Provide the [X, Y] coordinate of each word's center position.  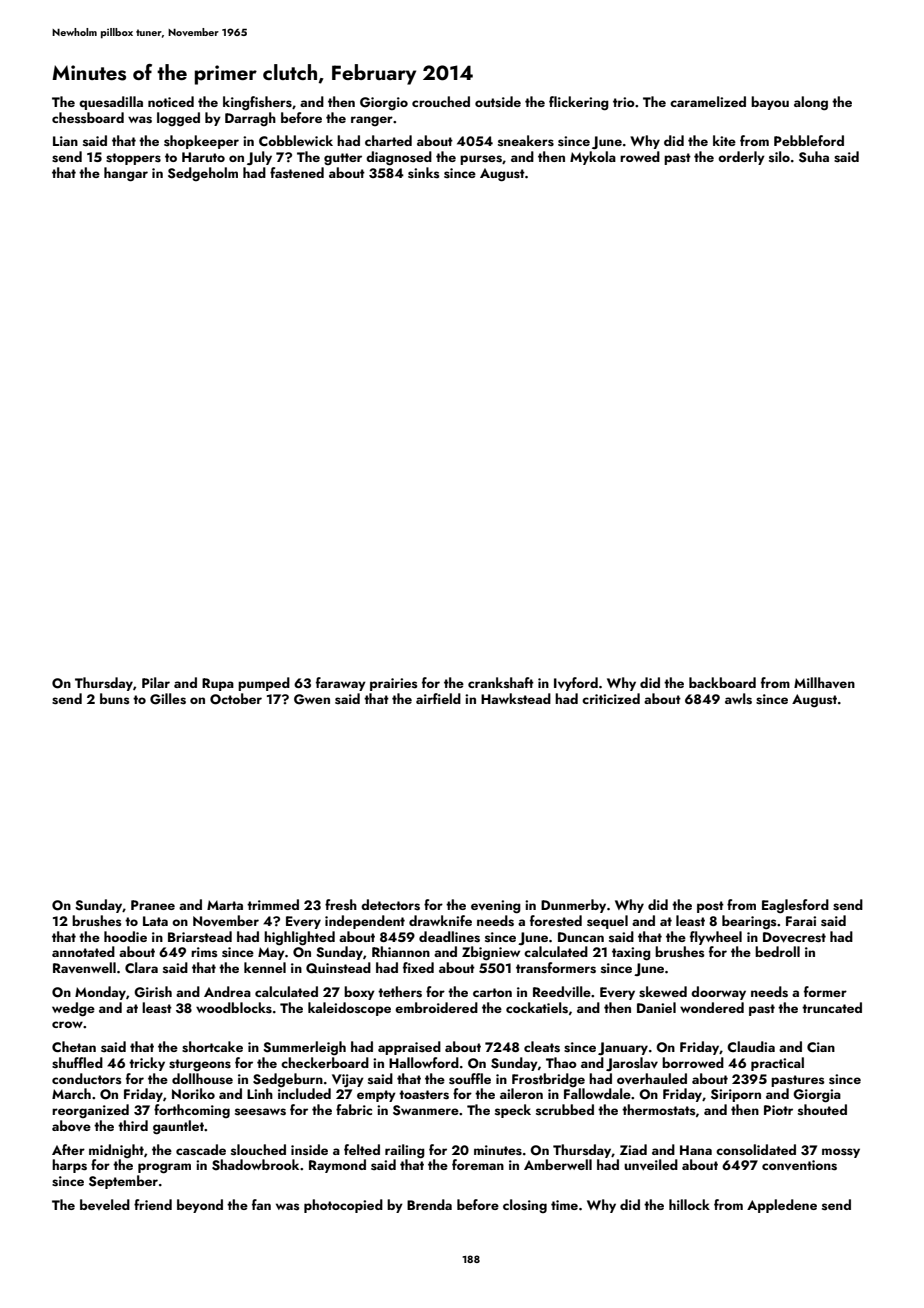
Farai [801, 921]
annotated [83, 951]
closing [525, 1206]
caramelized [708, 101]
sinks [423, 173]
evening [496, 907]
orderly [741, 158]
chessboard [88, 117]
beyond [200, 1206]
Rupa [218, 684]
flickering [579, 103]
